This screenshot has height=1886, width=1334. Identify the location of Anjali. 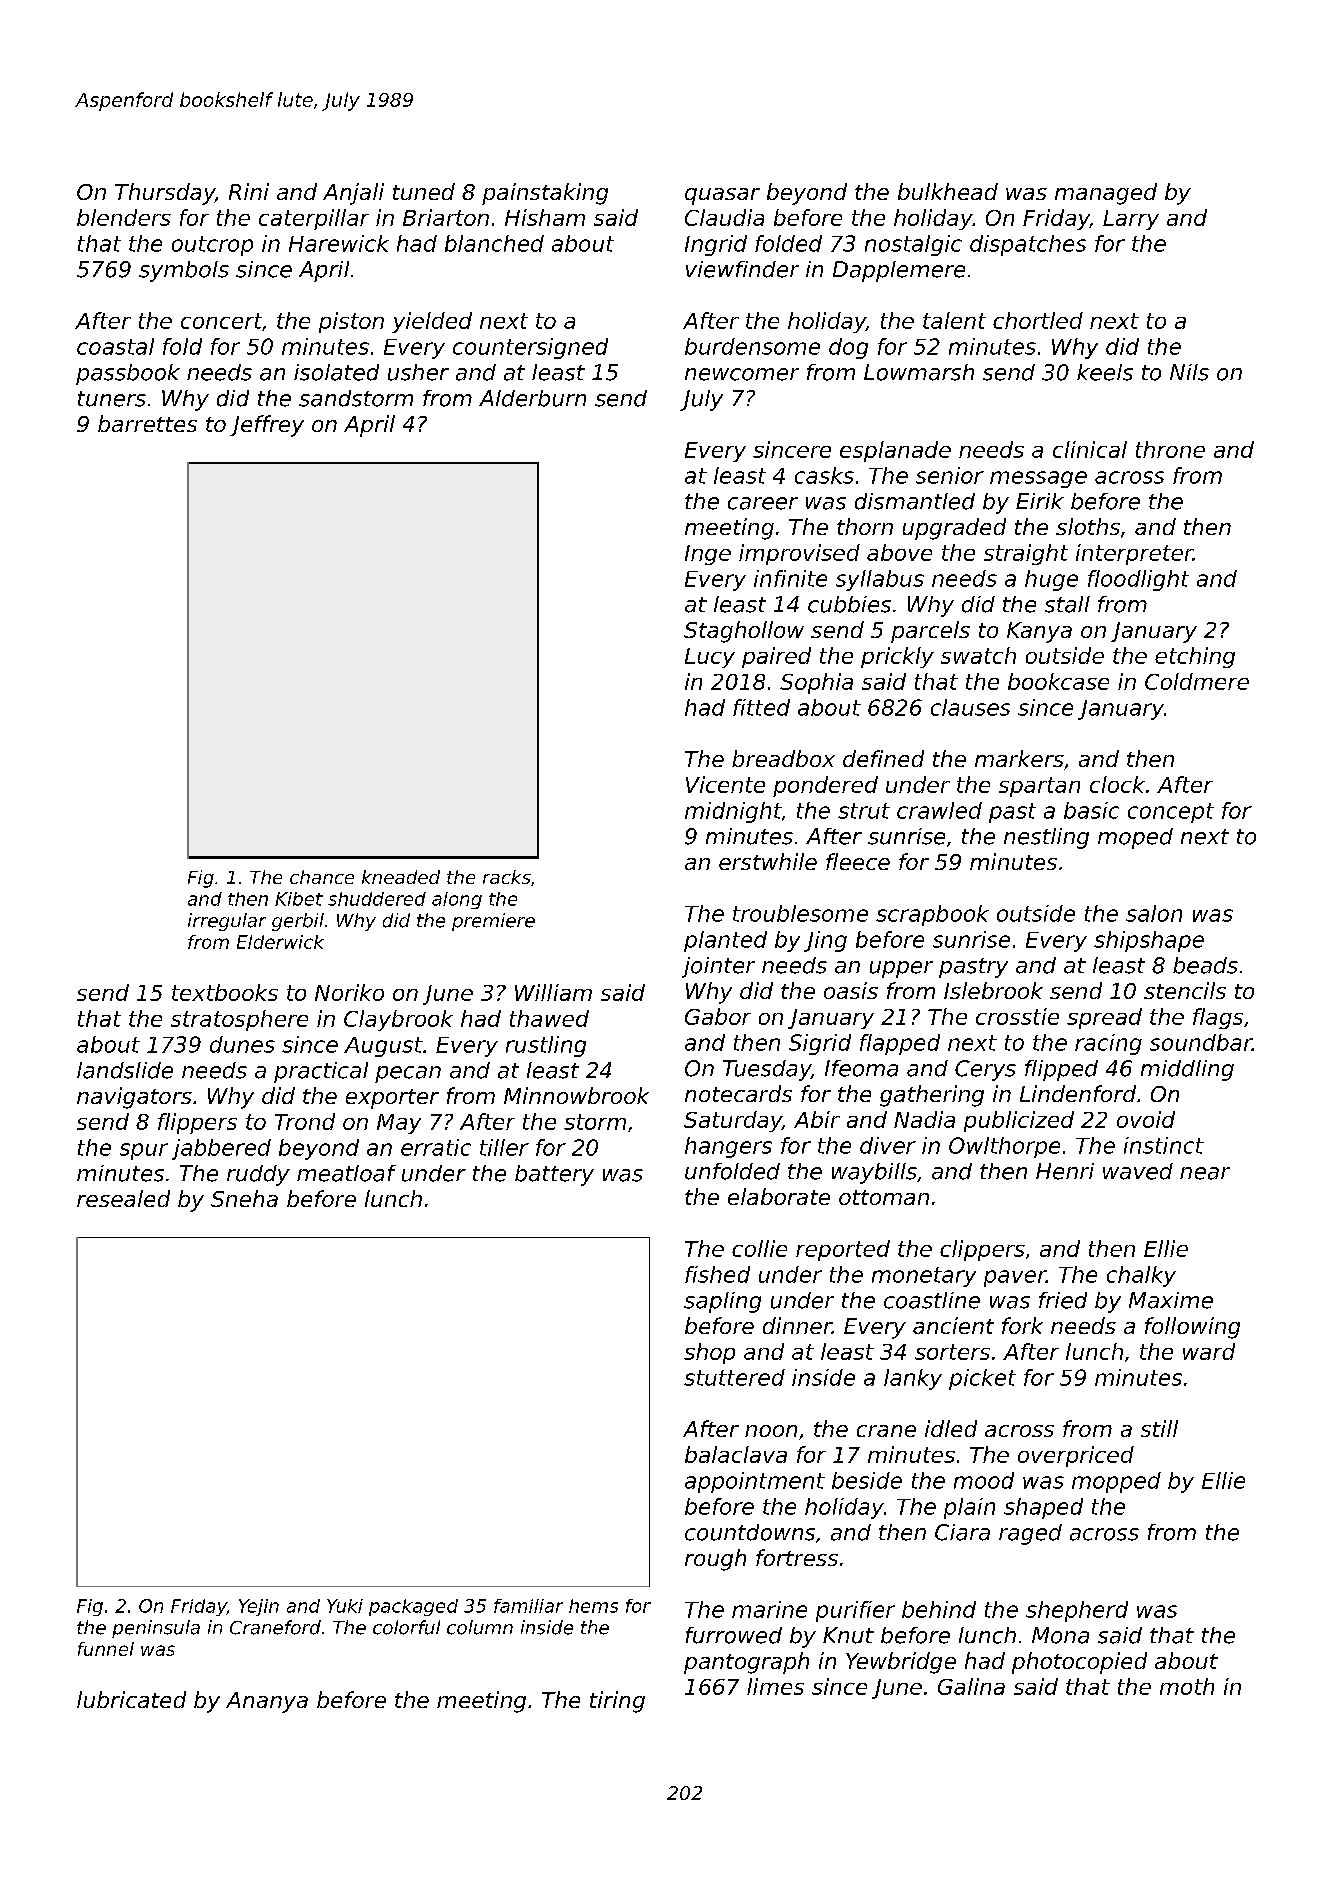
(353, 194).
